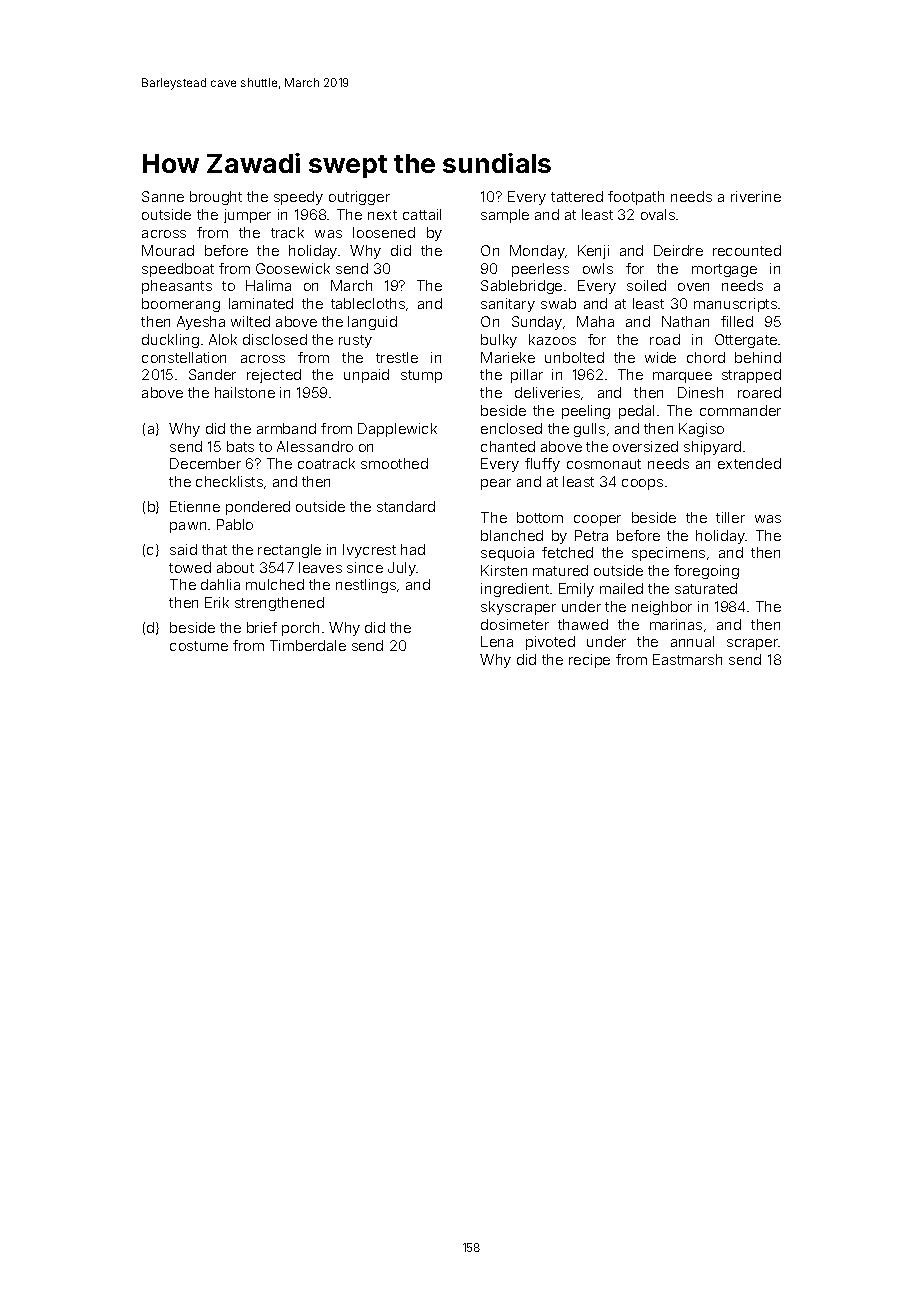 This document has height=1314, width=924. I want to click on mortgage, so click(724, 270).
